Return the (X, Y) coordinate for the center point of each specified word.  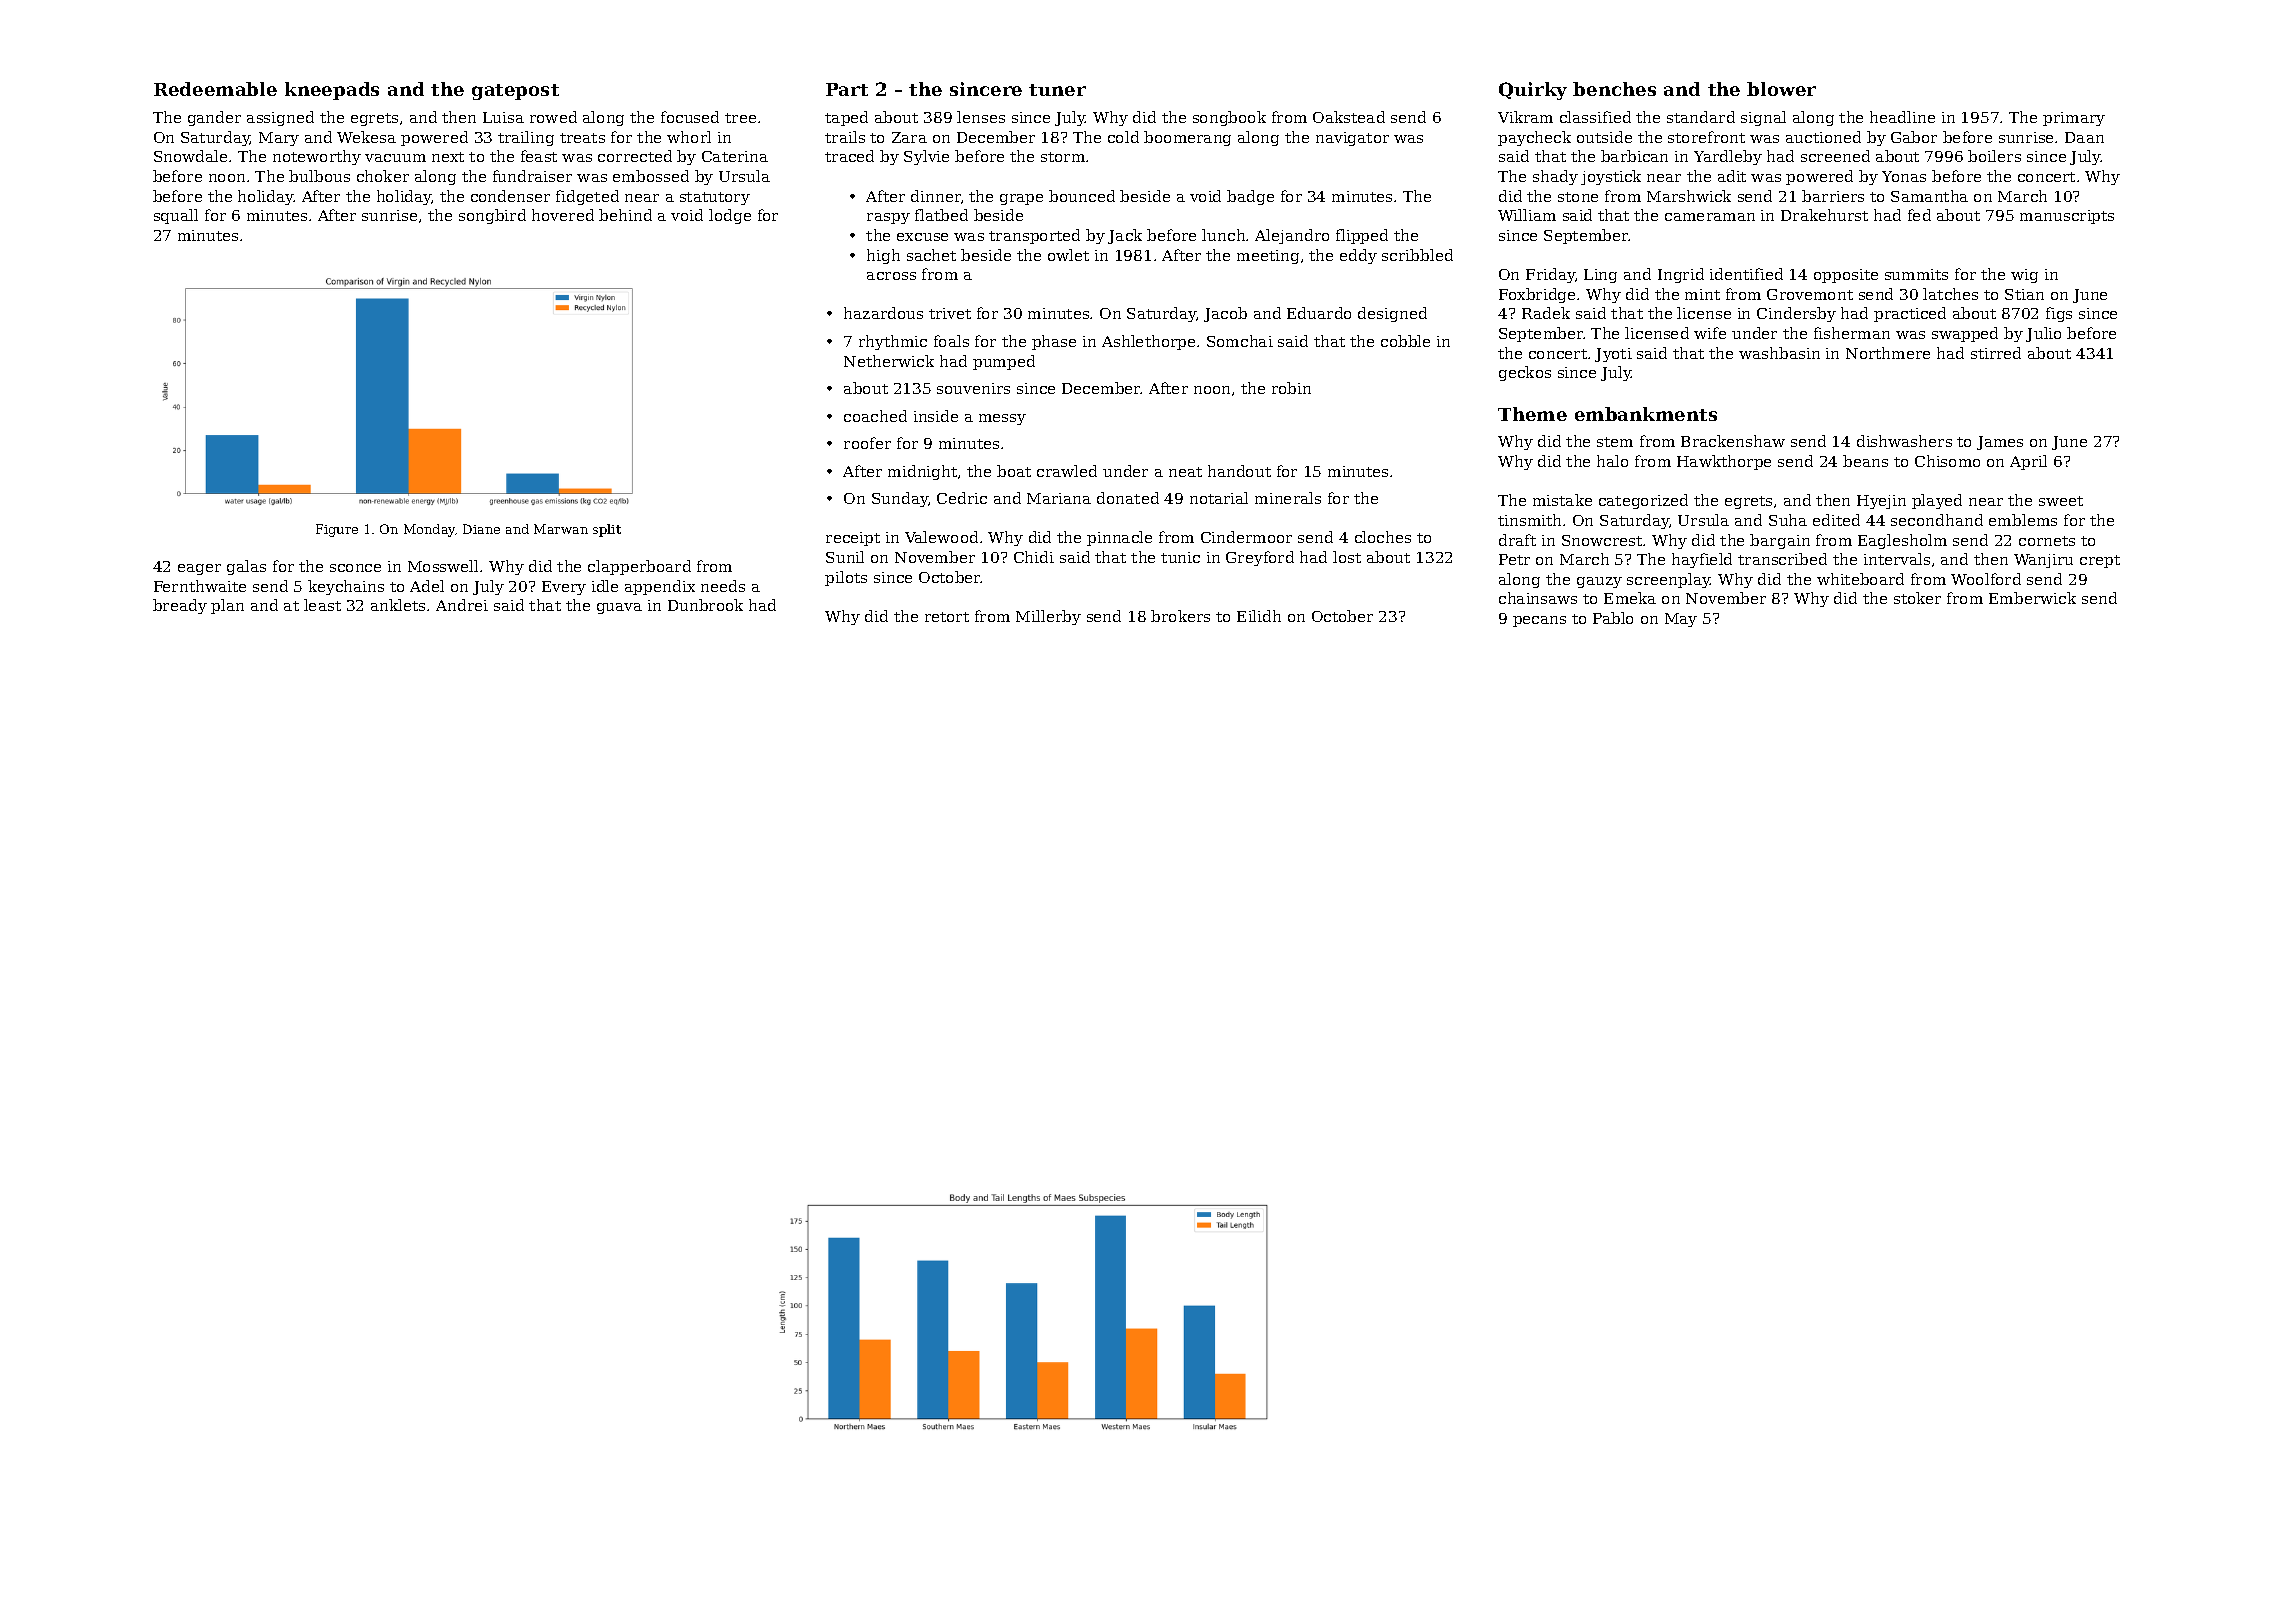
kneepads (332, 91)
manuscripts (2067, 217)
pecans (1539, 621)
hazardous (883, 313)
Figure (337, 530)
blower (1781, 89)
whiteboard (1860, 579)
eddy (1358, 256)
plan (227, 606)
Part (847, 89)
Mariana (1059, 498)
